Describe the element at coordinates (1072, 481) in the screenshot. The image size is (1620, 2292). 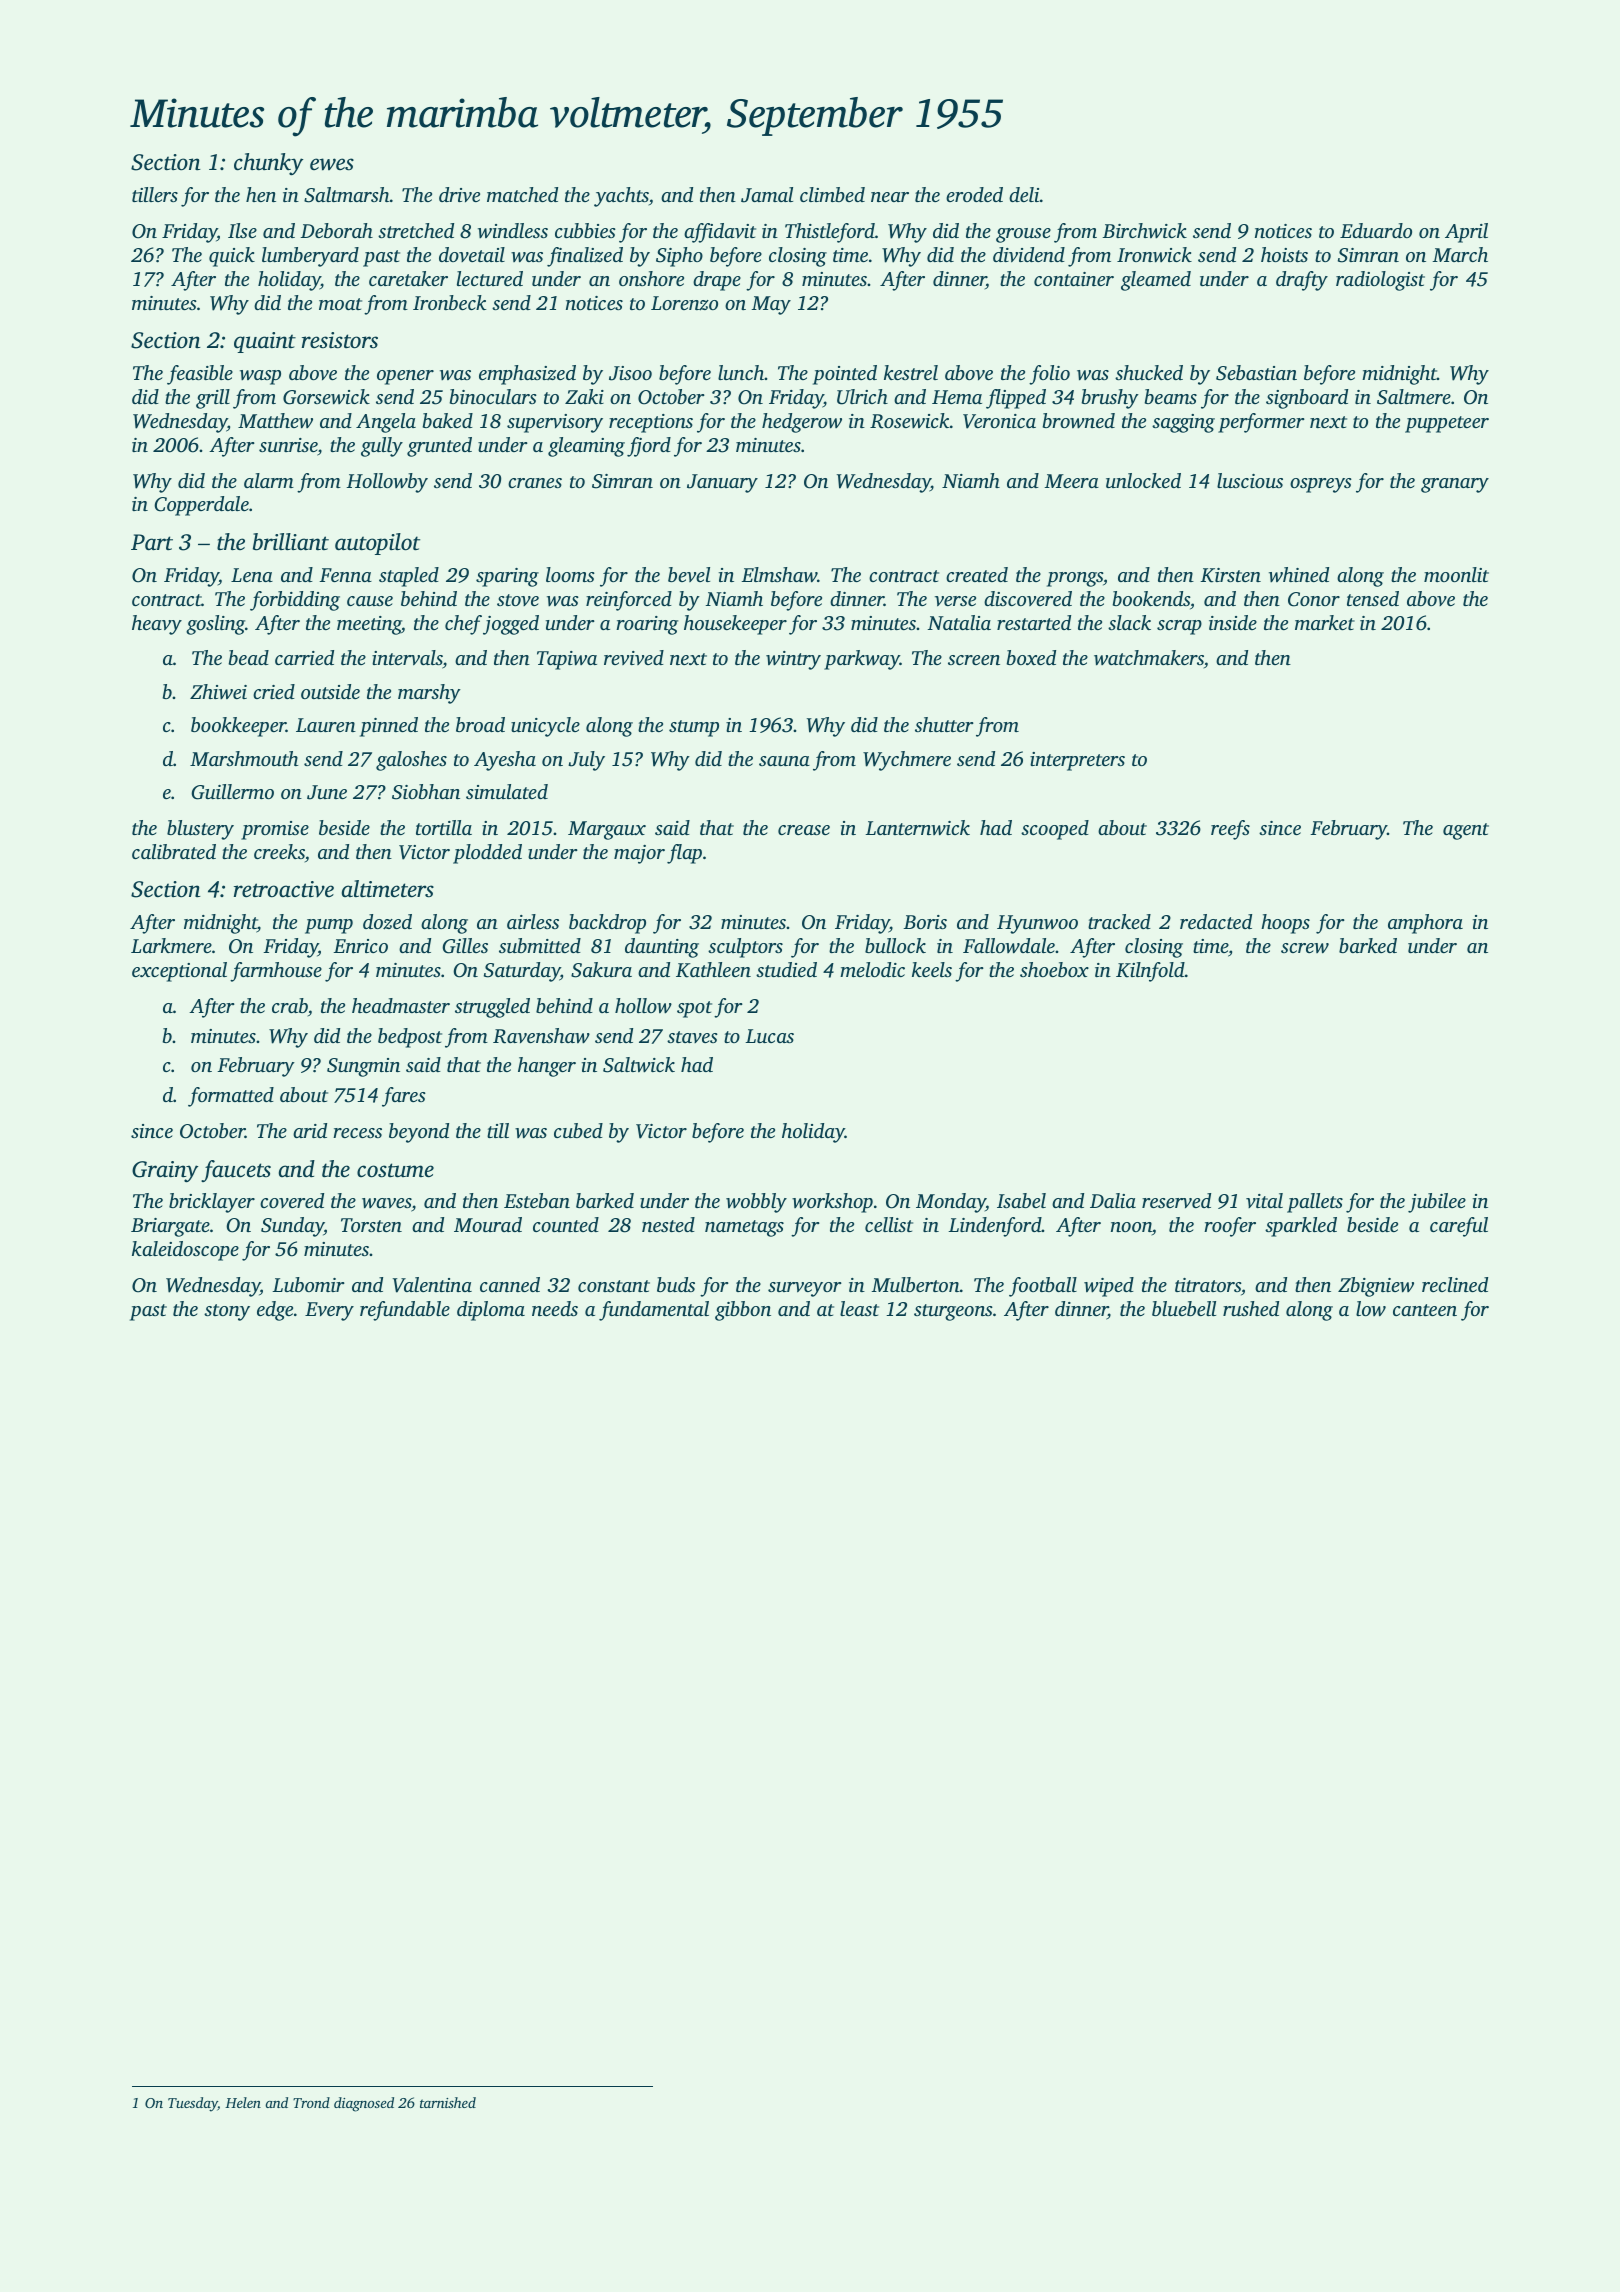
I see `Meera` at that location.
